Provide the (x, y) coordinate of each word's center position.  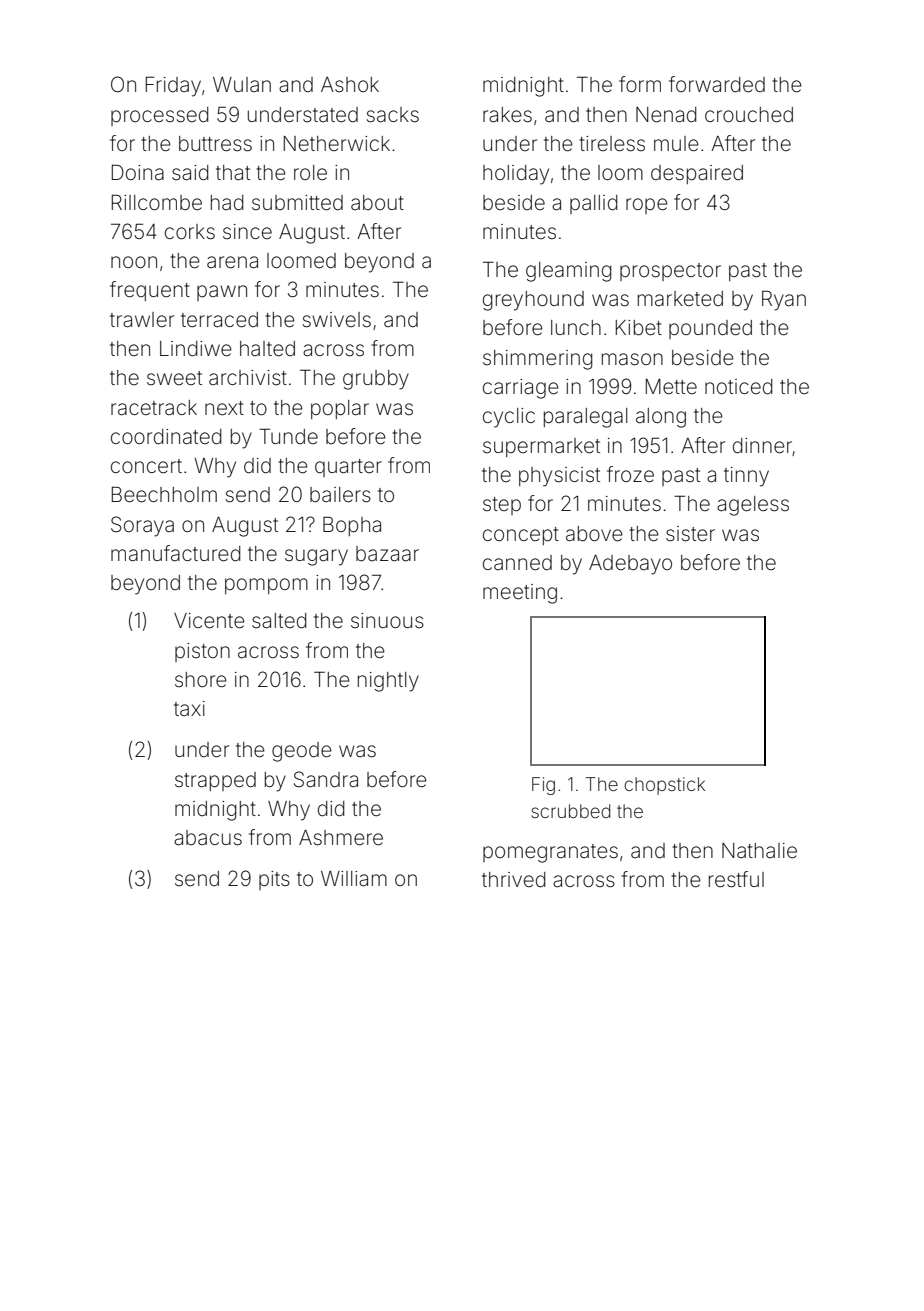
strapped (215, 781)
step (502, 506)
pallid (594, 204)
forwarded (717, 84)
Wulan (242, 84)
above (594, 534)
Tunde (288, 436)
